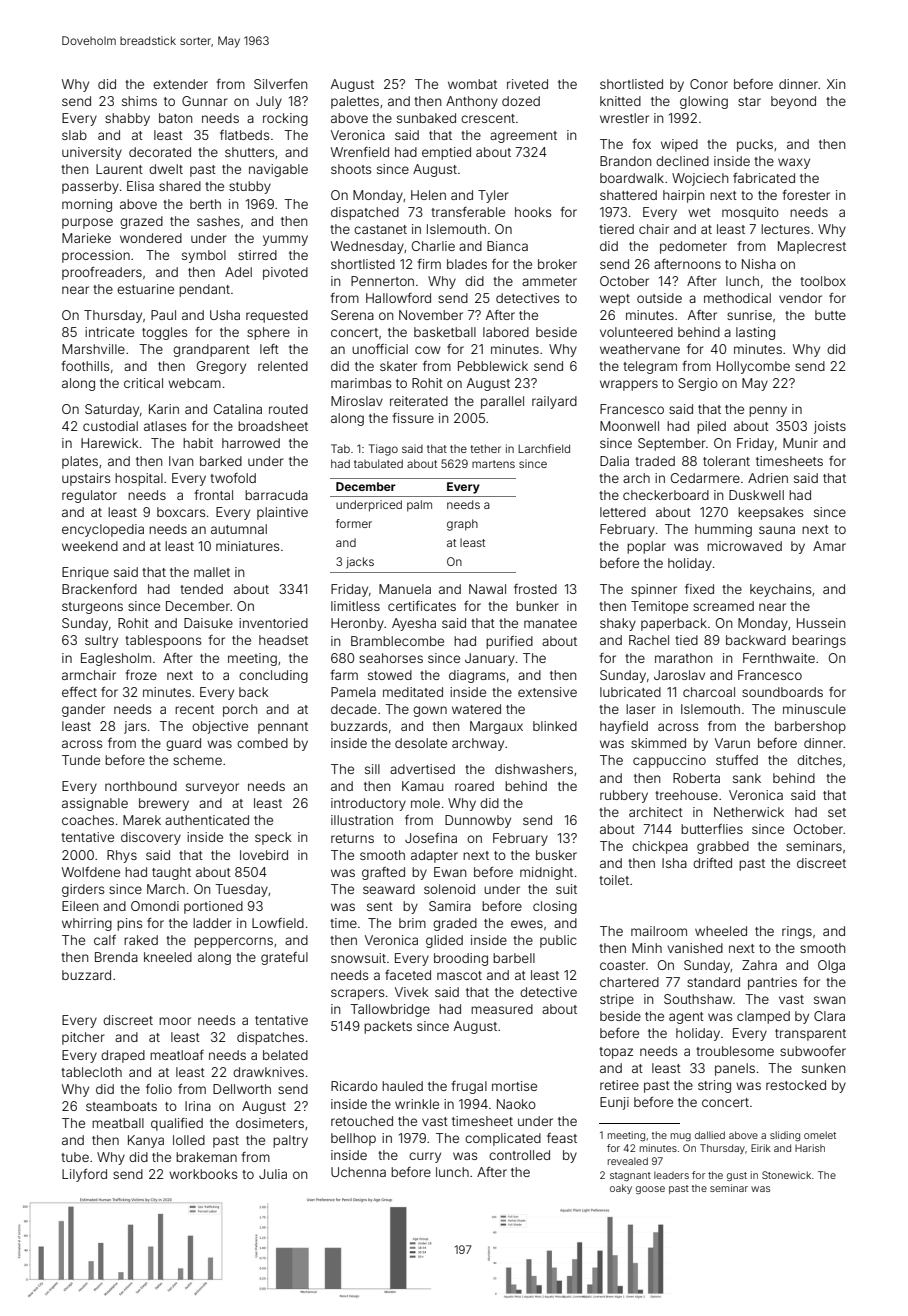 This page has height=1316, width=908. What do you see at coordinates (527, 84) in the page?
I see `riveted` at bounding box center [527, 84].
